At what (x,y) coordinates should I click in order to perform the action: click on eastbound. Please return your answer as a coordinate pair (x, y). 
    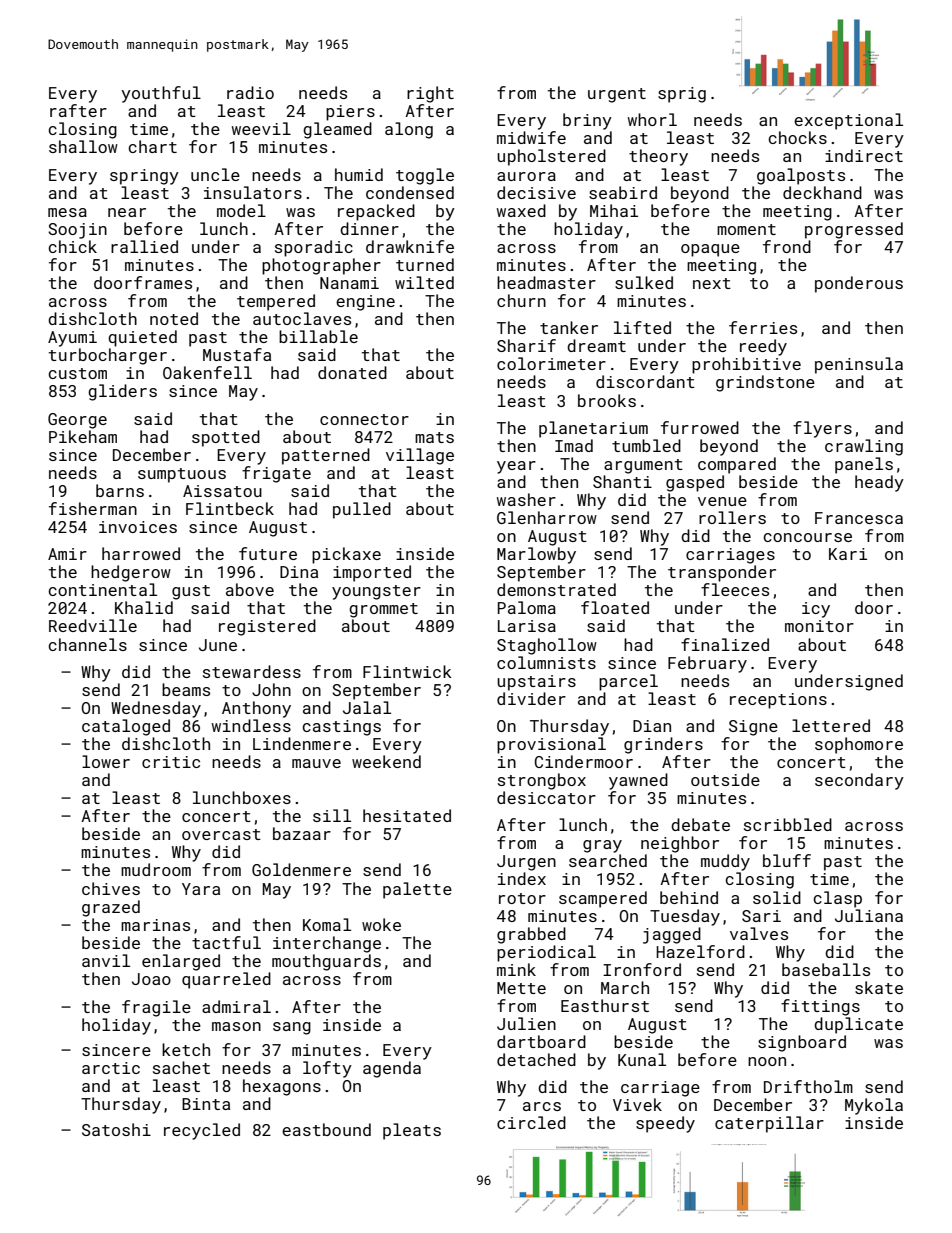
    Looking at the image, I should click on (326, 1129).
